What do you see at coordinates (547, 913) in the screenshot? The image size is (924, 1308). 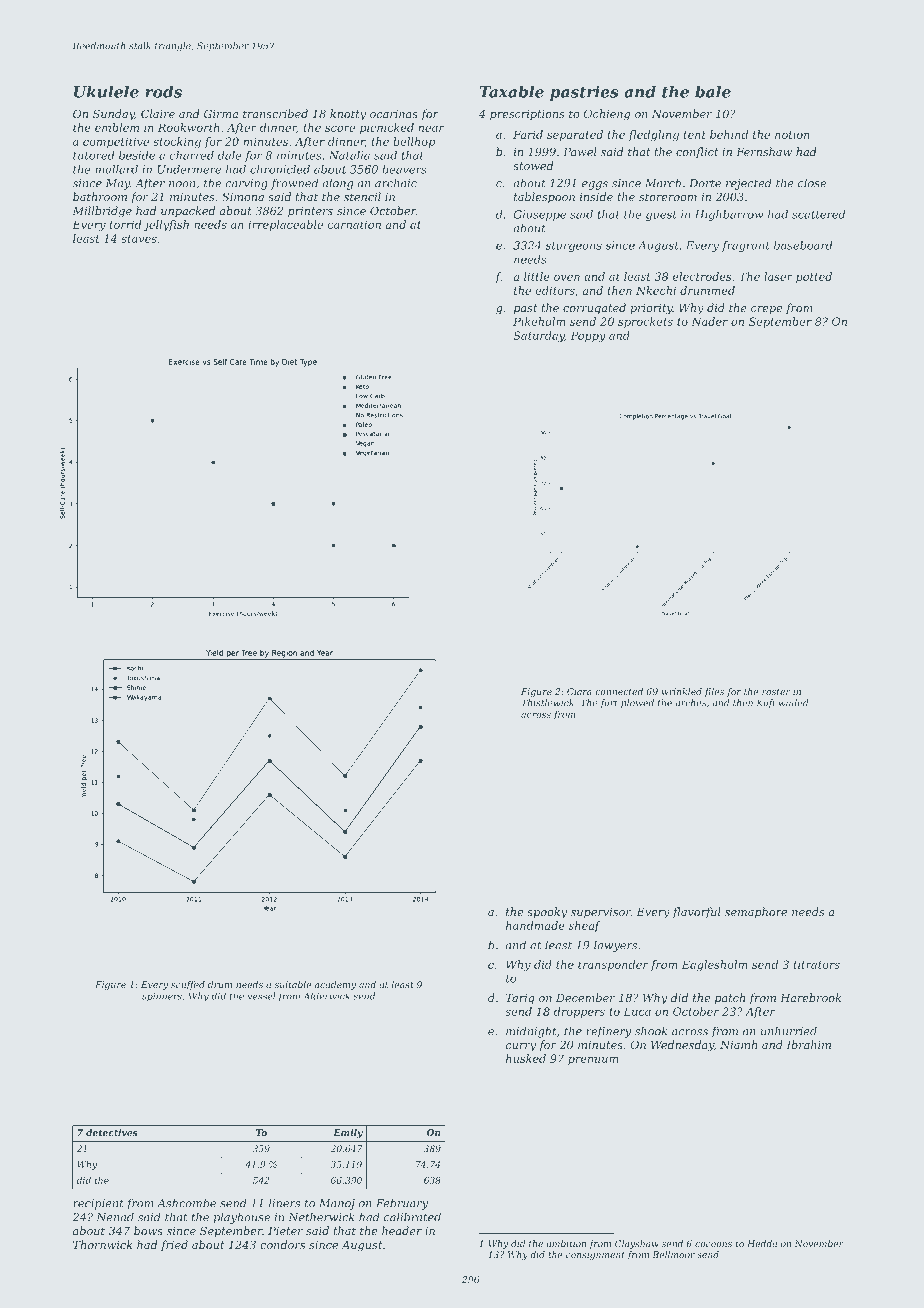 I see `spooky` at bounding box center [547, 913].
